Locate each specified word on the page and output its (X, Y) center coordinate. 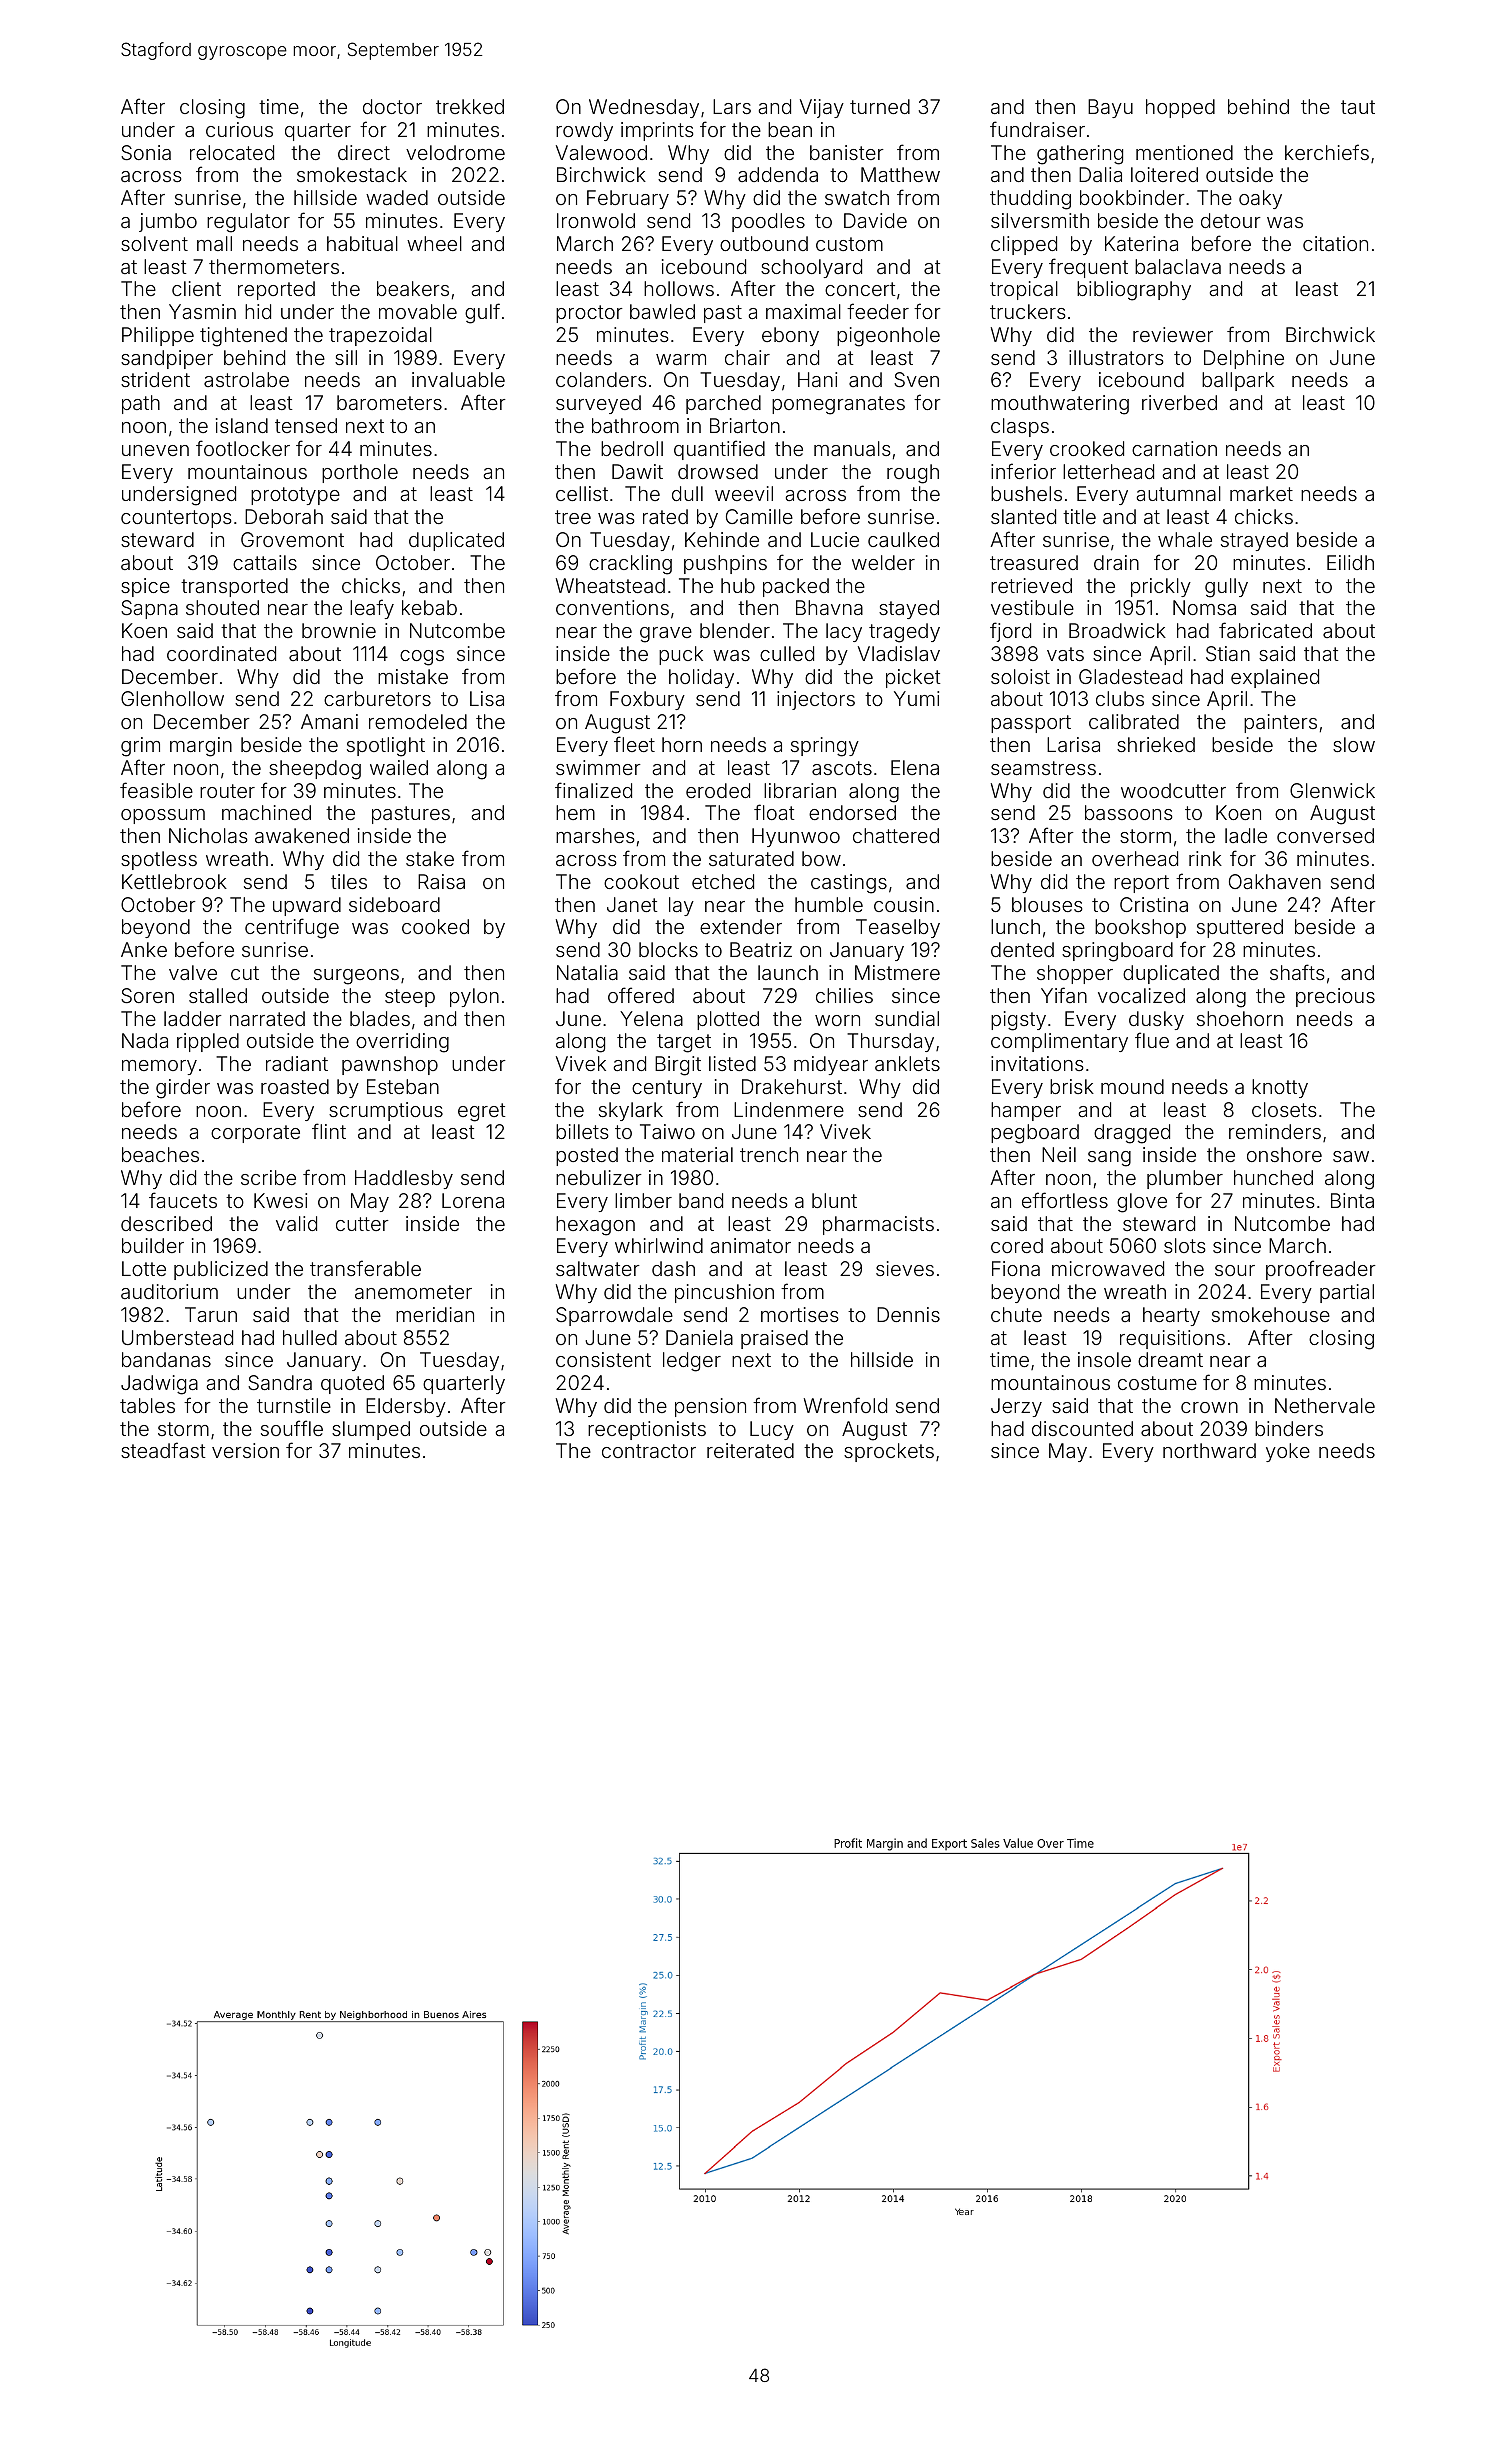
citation (1335, 243)
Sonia (146, 152)
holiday (701, 678)
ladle (1246, 835)
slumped (371, 1430)
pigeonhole (888, 337)
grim (140, 747)
